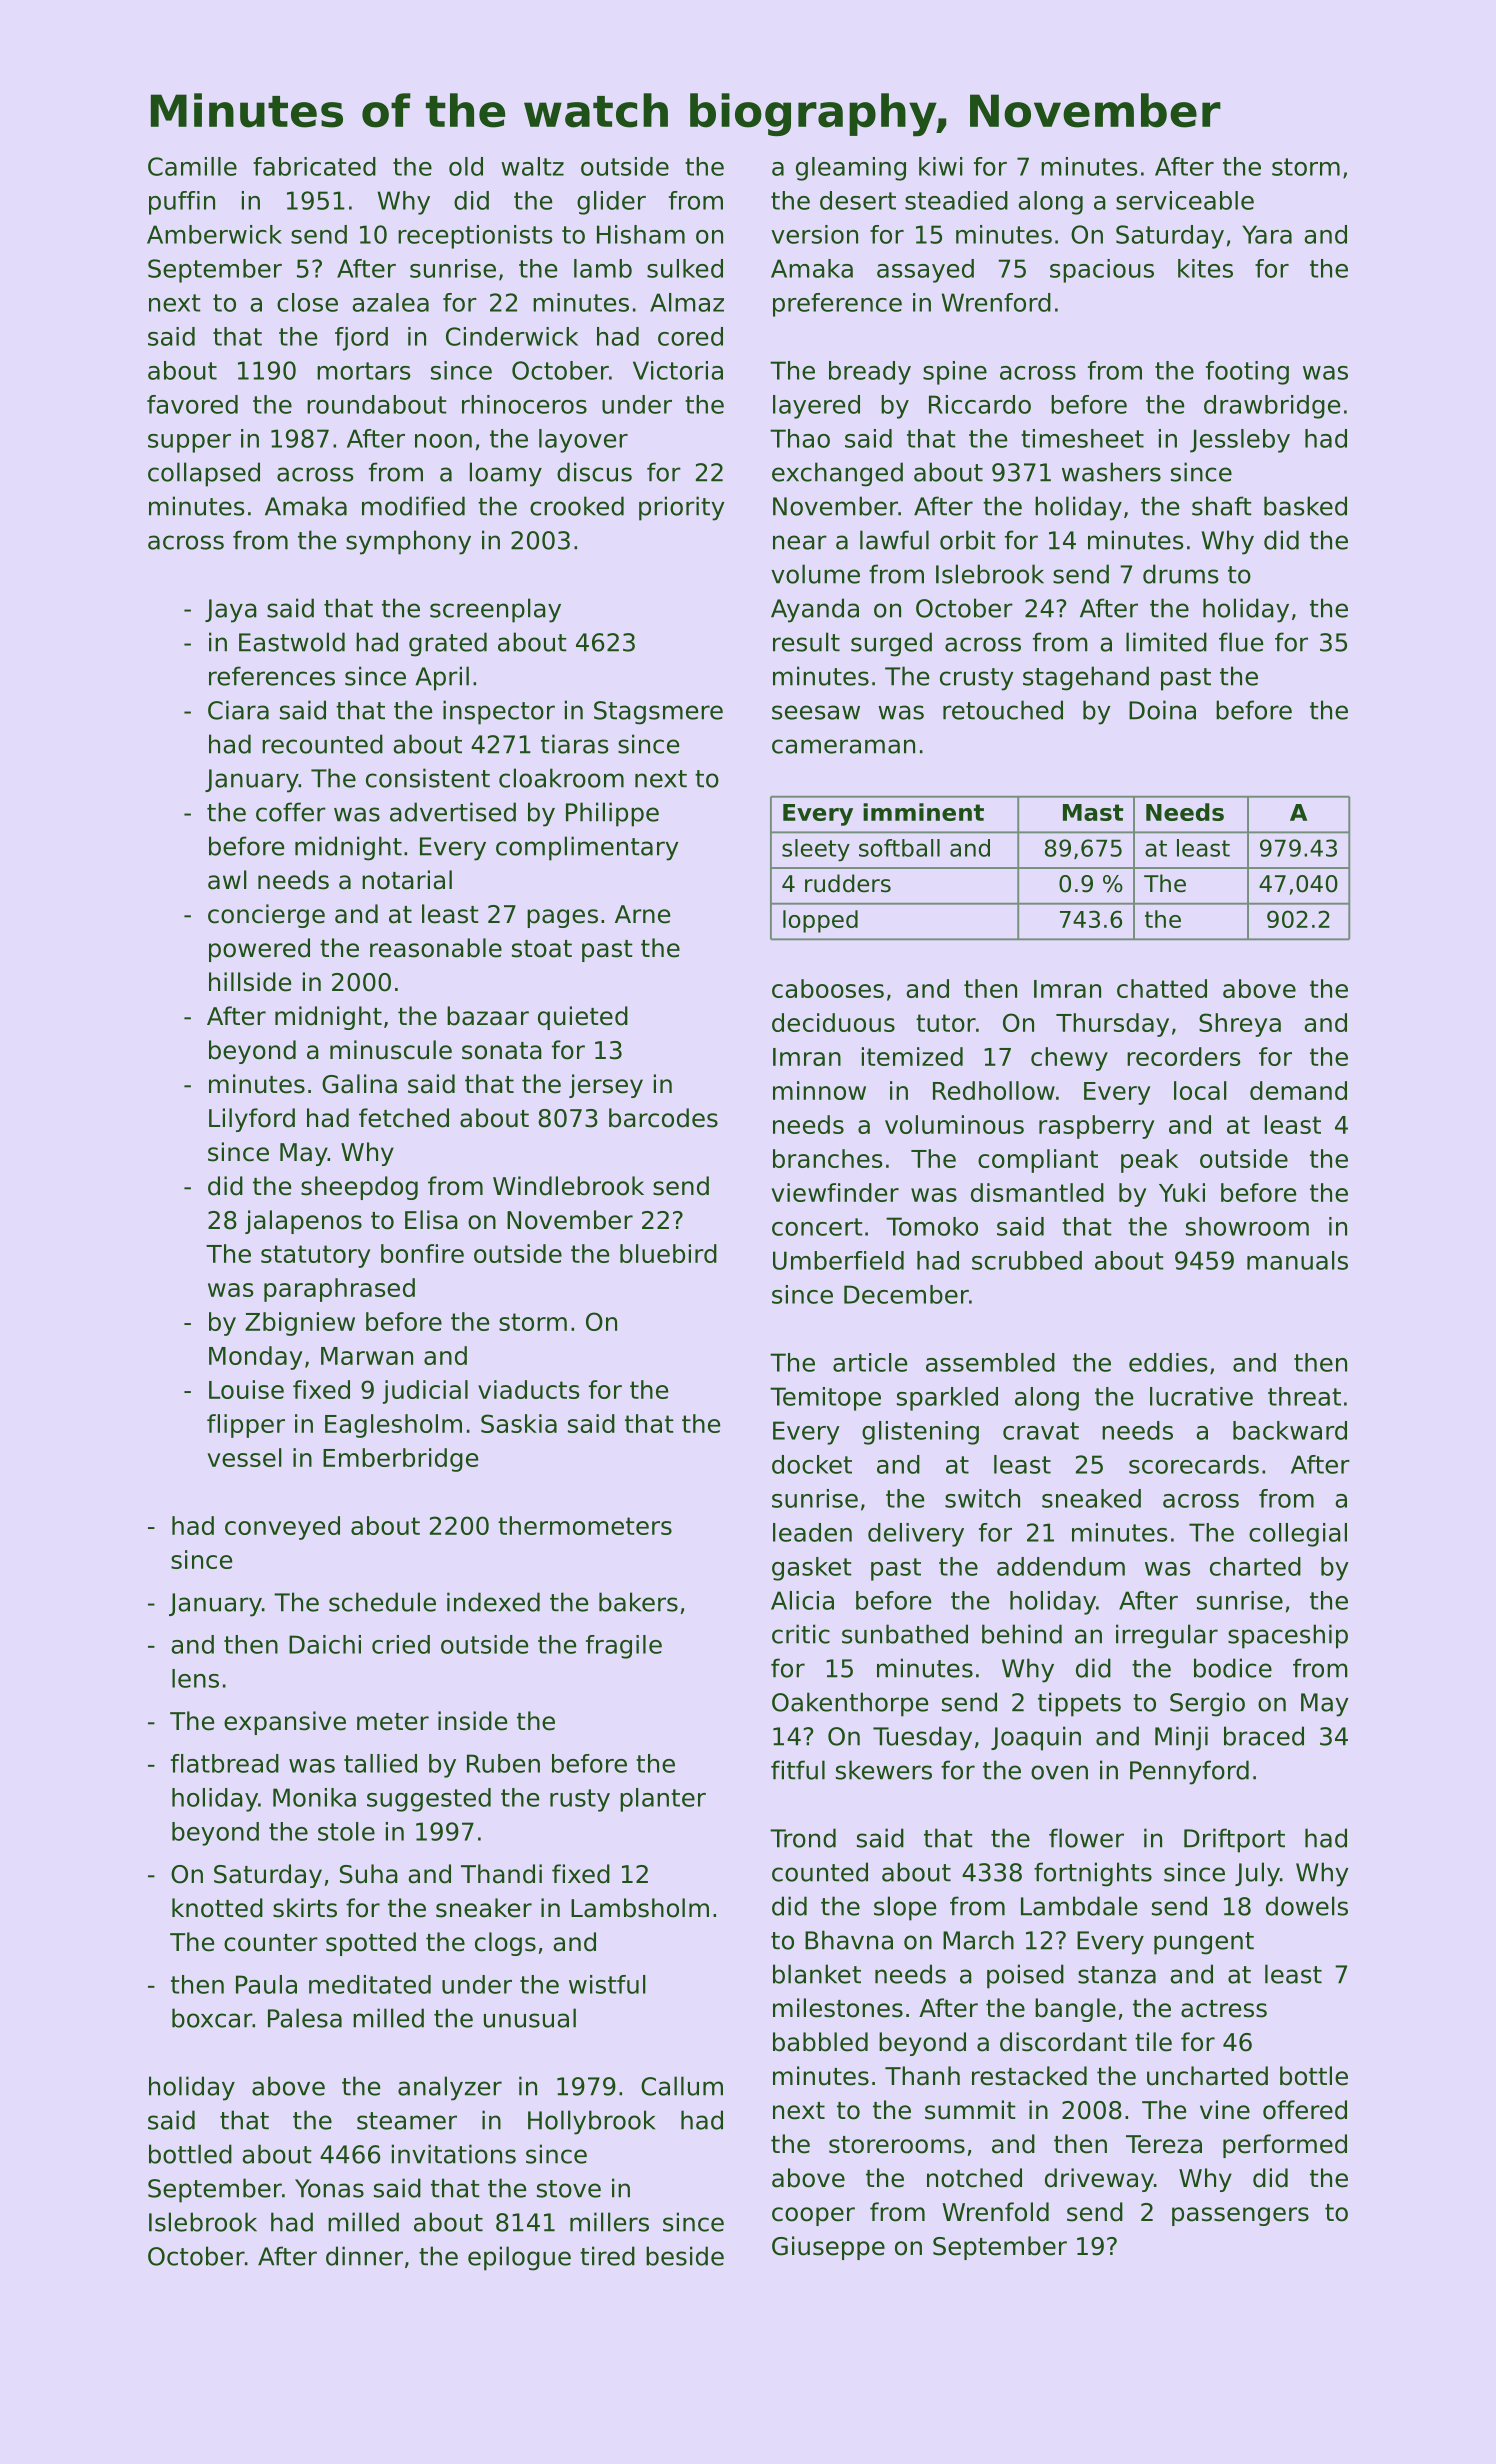 The width and height of the document is (1496, 2464). I want to click on Monday, so click(255, 1358).
